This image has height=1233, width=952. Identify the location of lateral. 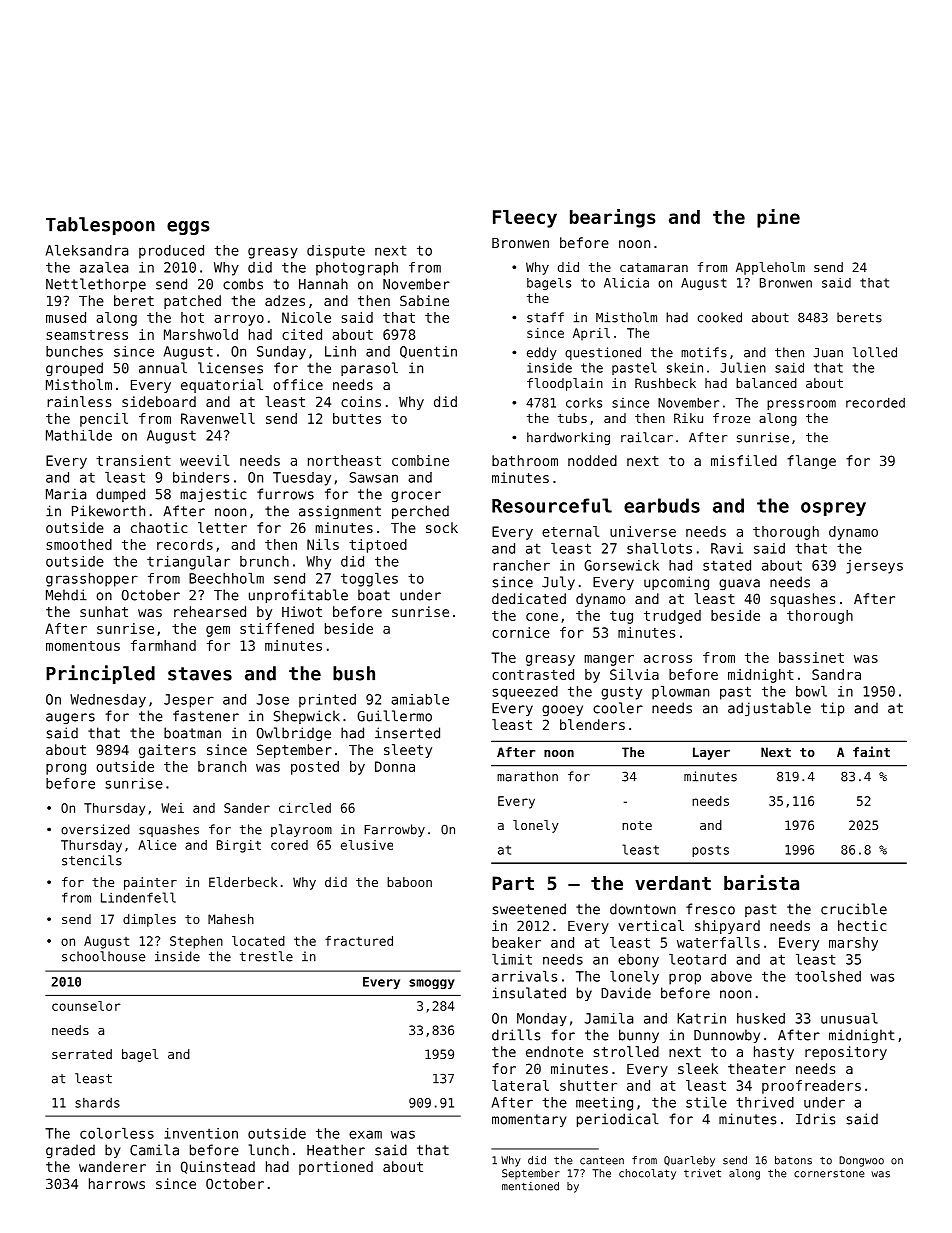
(520, 1085).
